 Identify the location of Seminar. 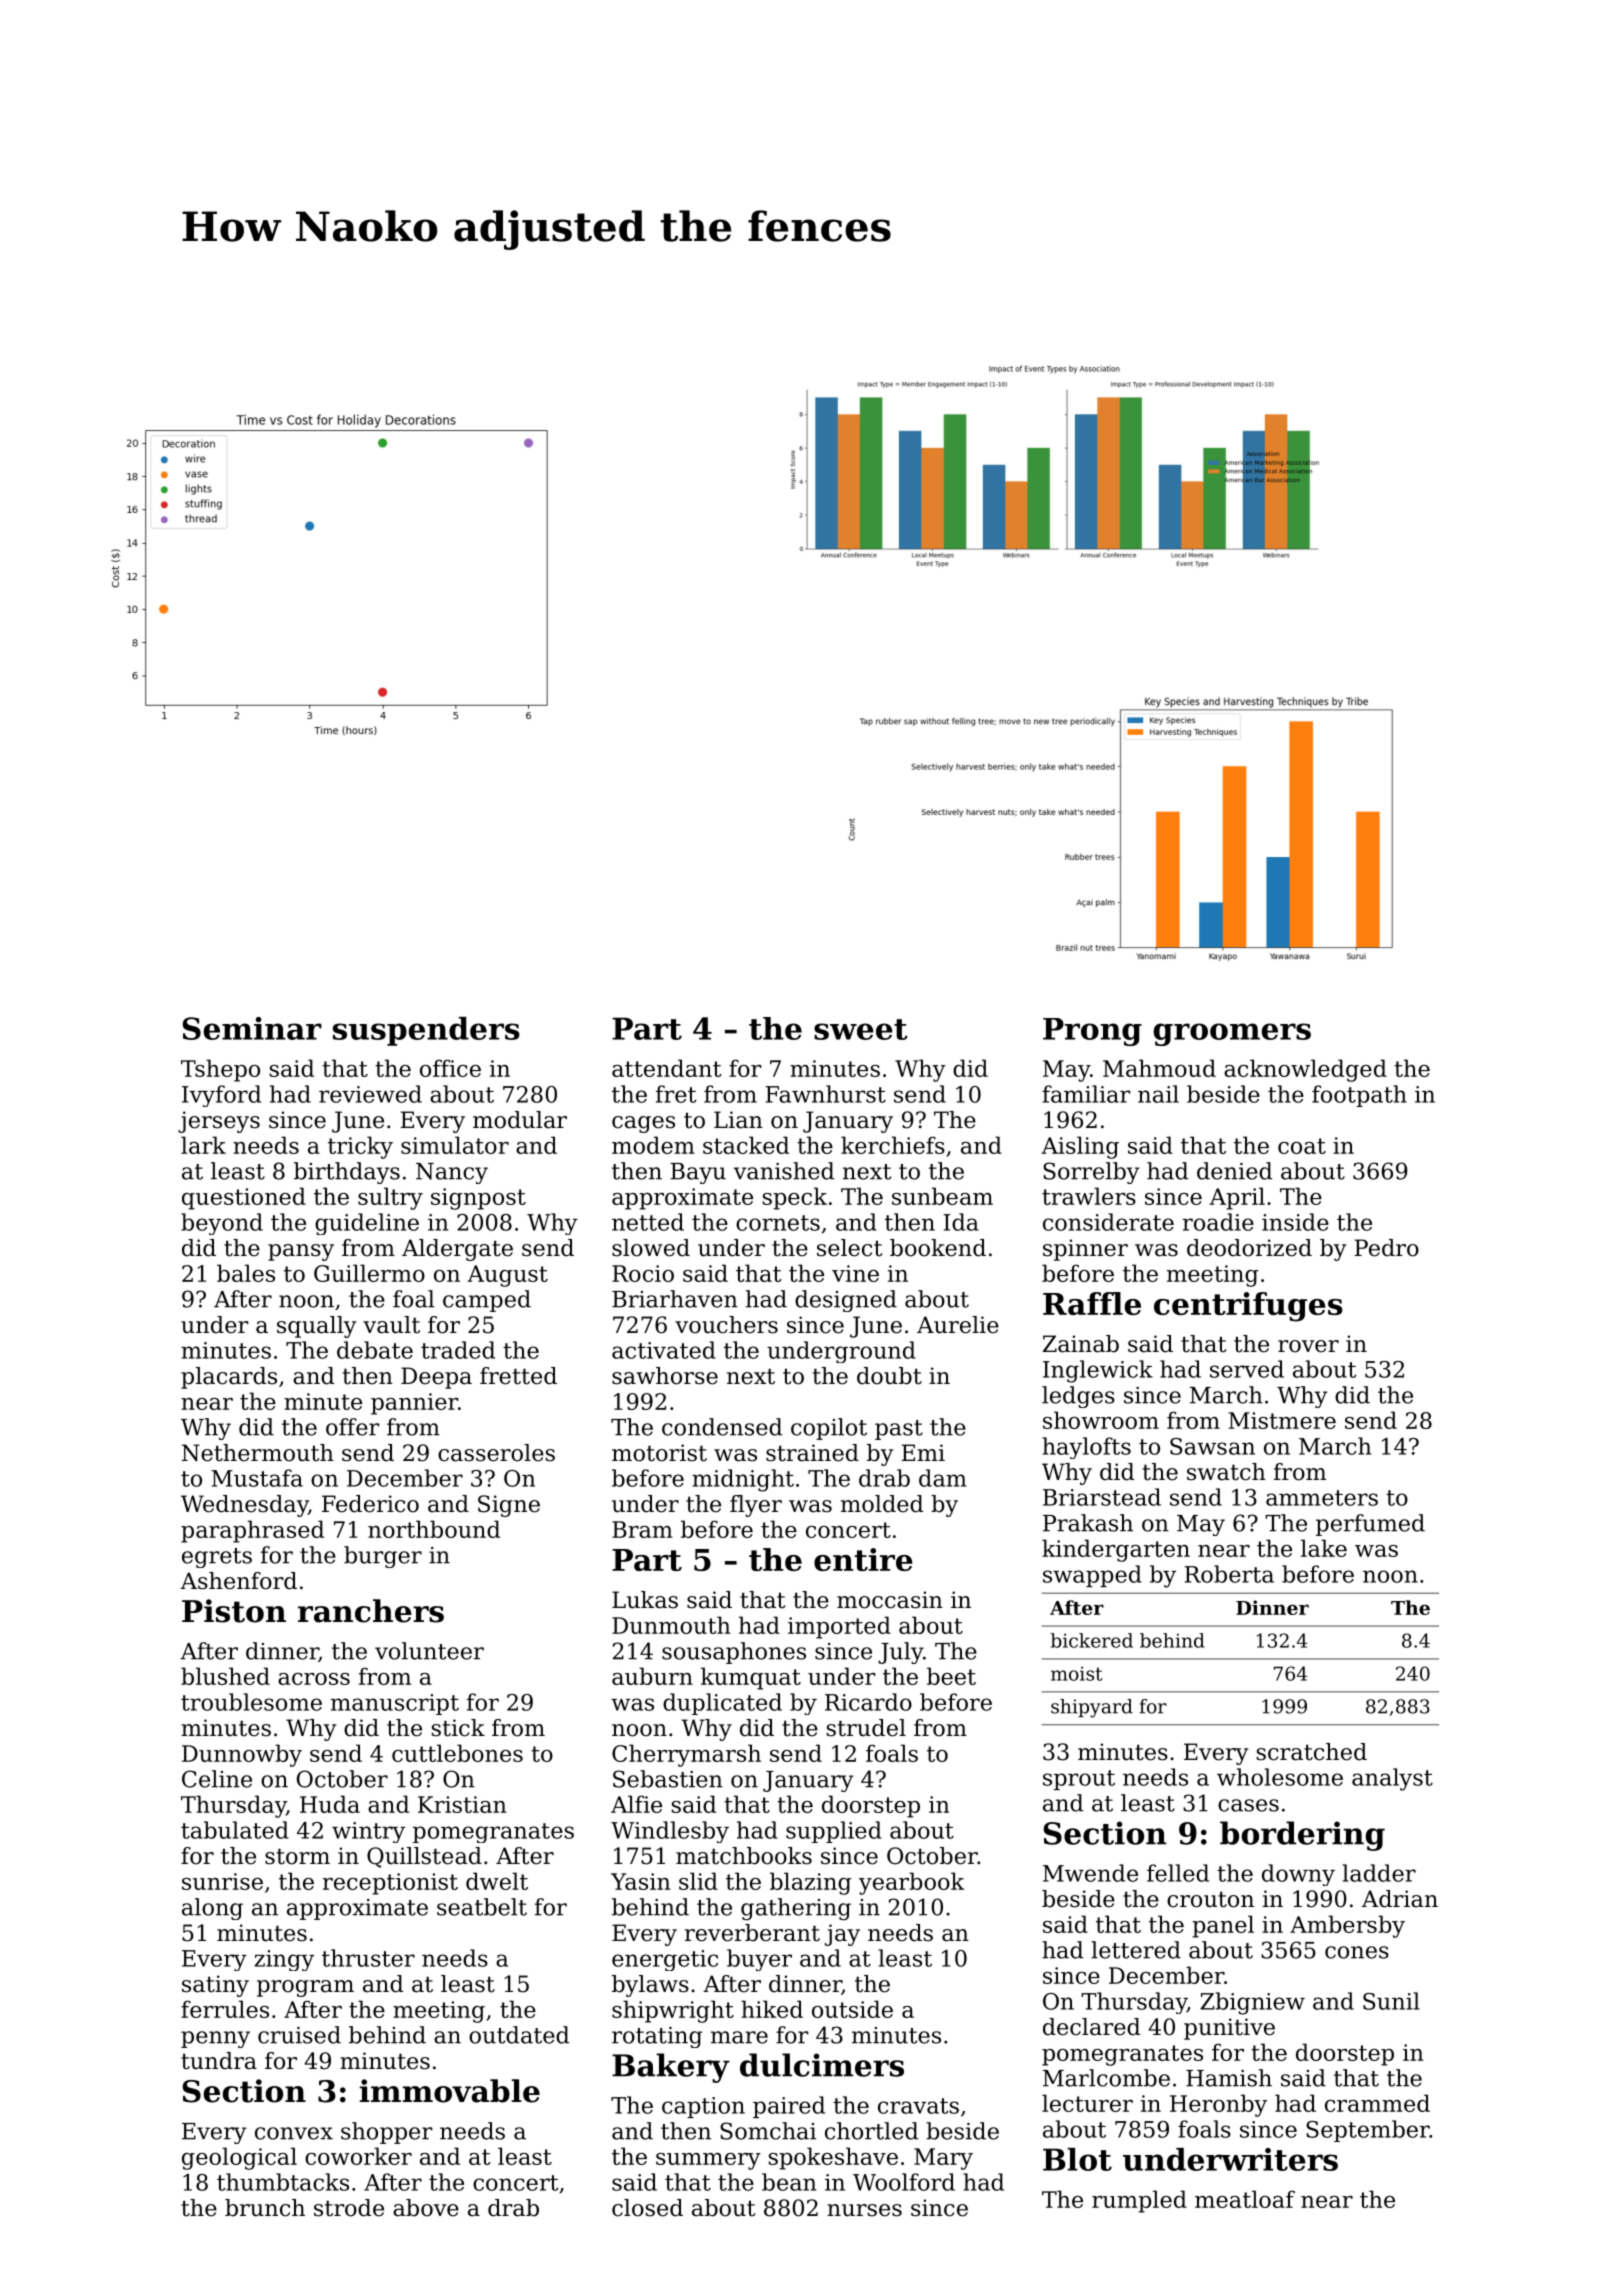
(252, 1028).
